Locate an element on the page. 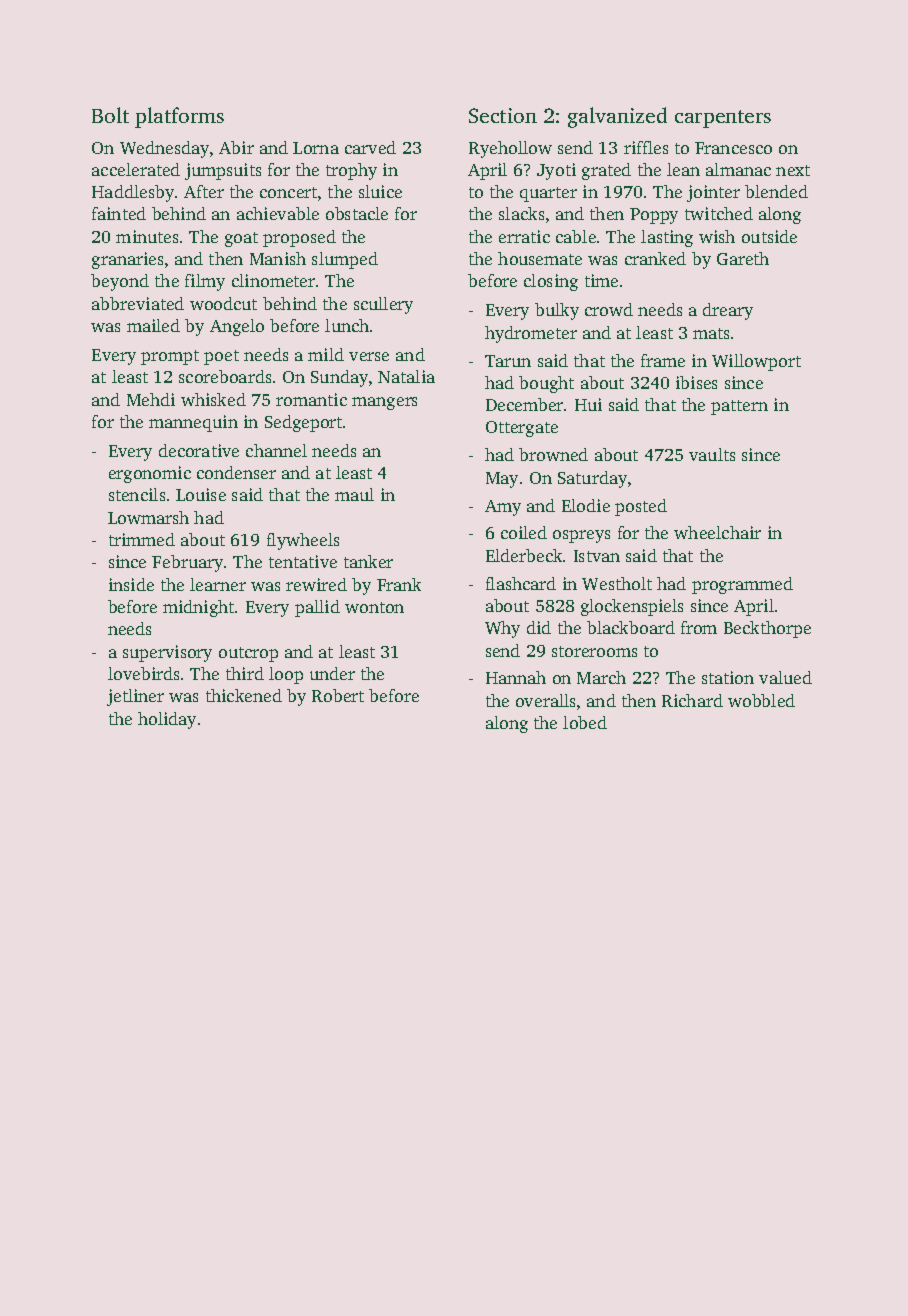 The width and height of the document is (908, 1316). Lorna is located at coordinates (316, 148).
